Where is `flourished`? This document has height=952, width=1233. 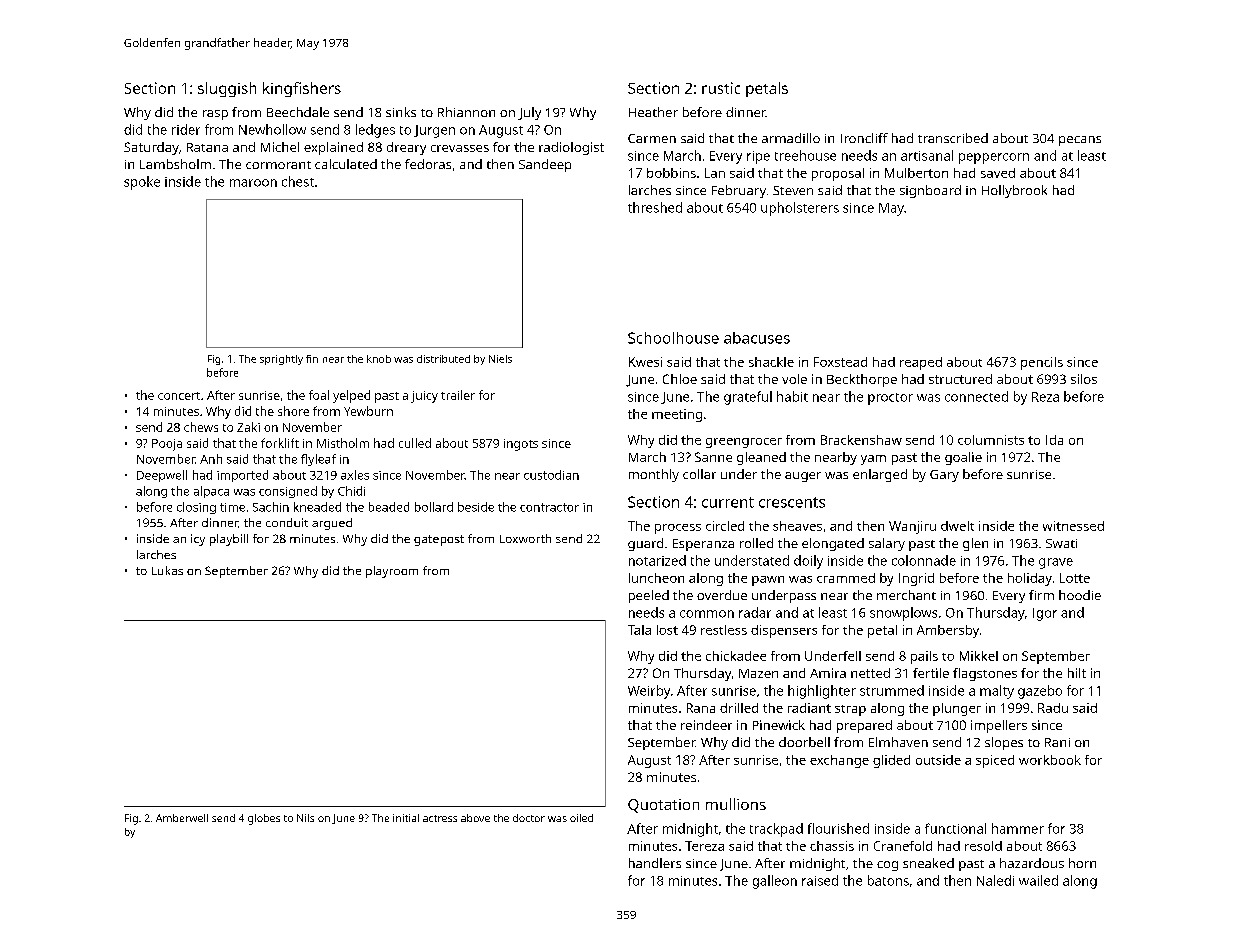
flourished is located at coordinates (838, 828).
